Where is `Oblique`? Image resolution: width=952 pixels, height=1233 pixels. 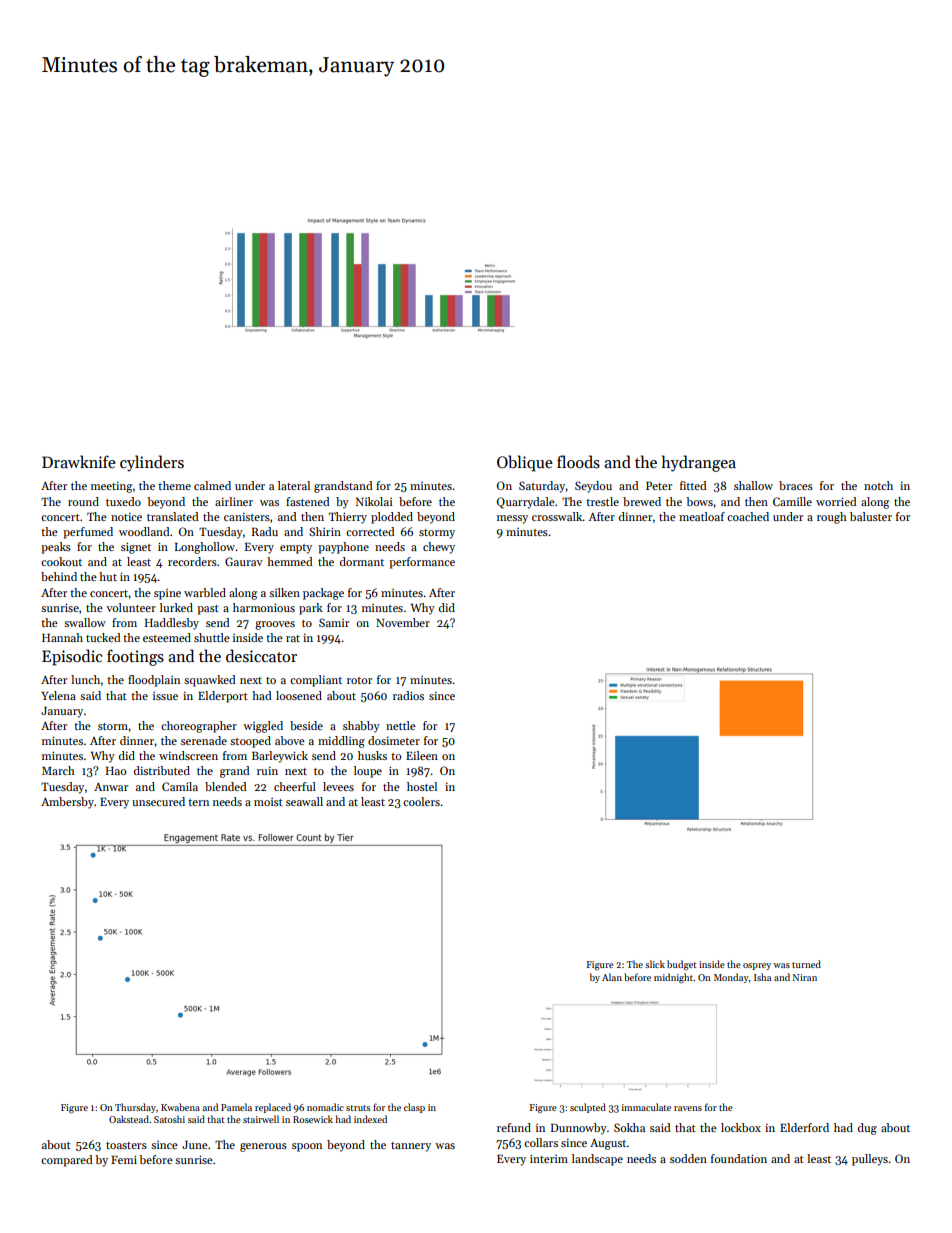
Oblique is located at coordinates (525, 463).
